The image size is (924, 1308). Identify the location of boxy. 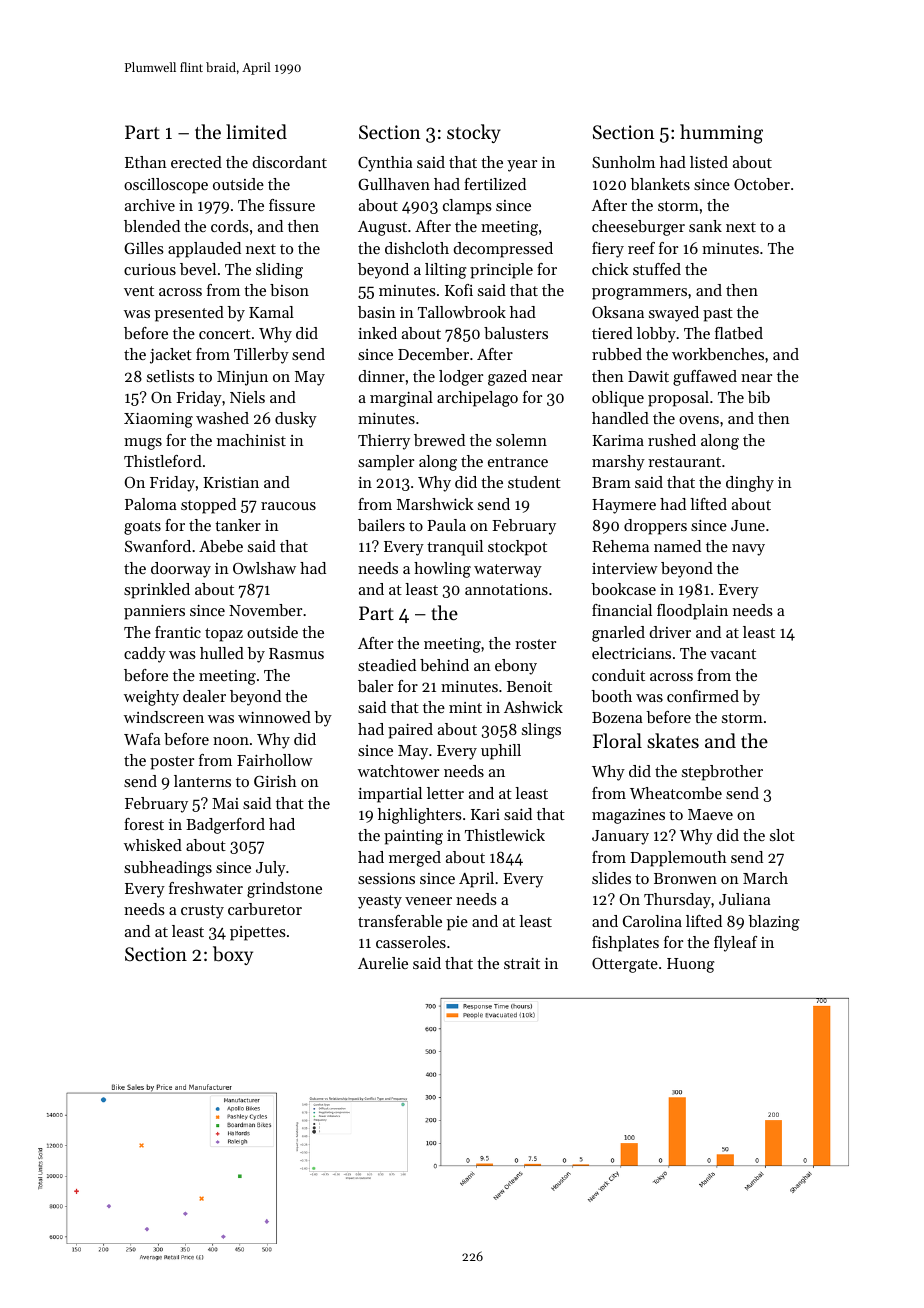
(233, 955).
